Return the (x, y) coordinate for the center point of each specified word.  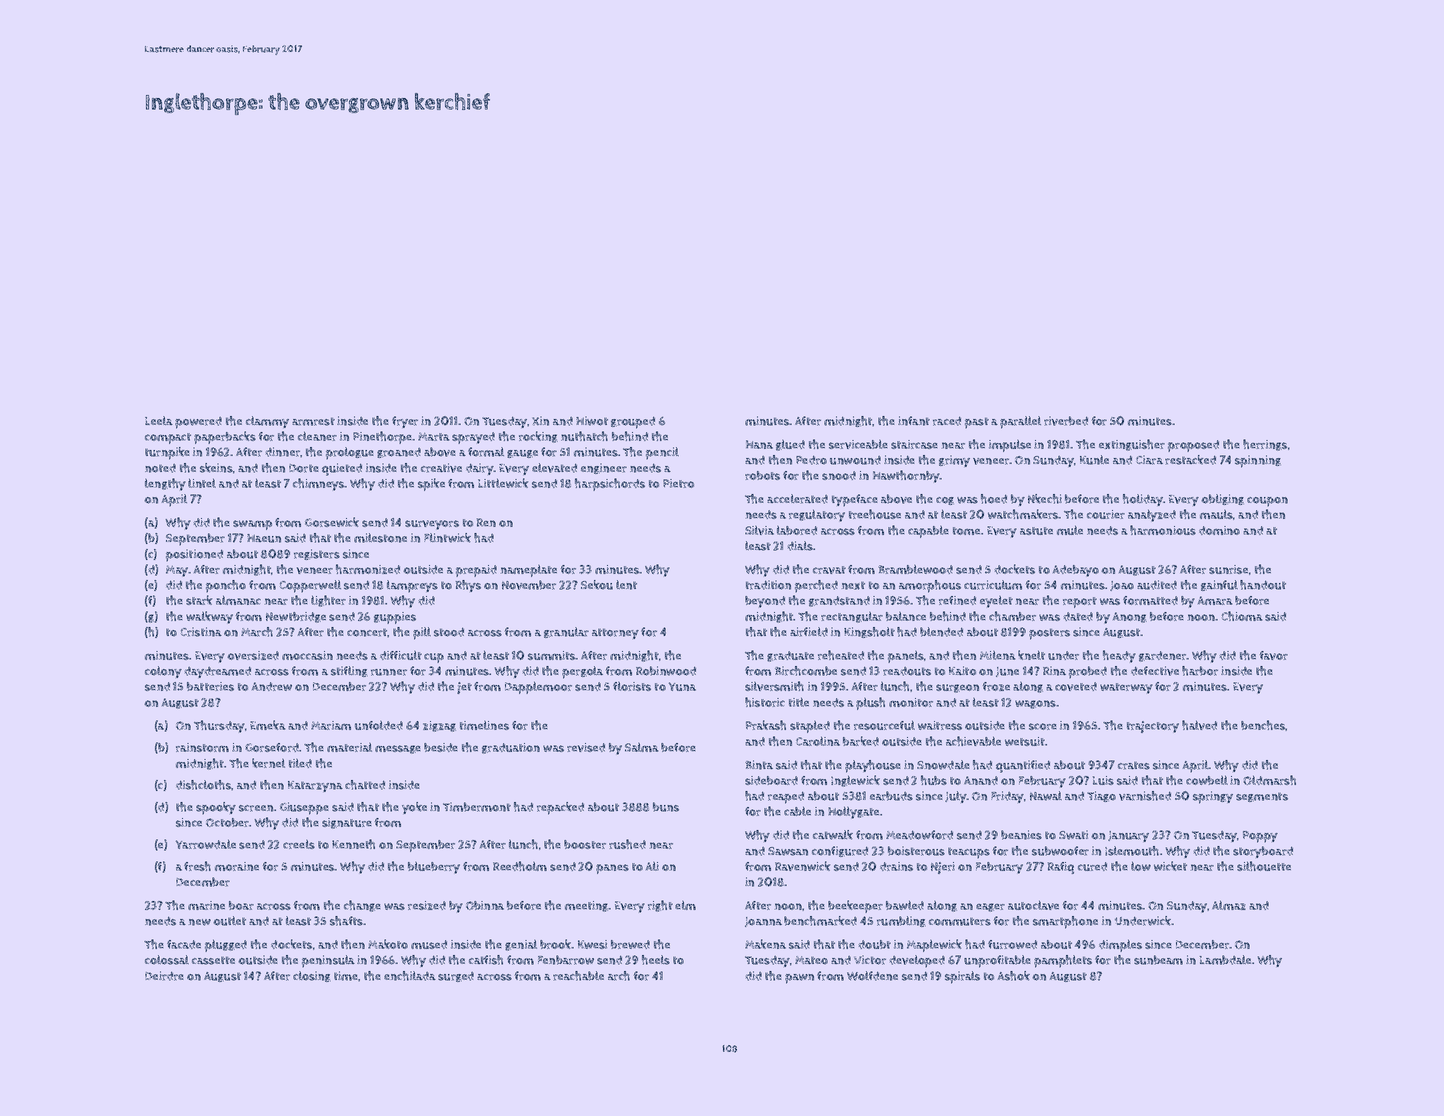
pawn (799, 979)
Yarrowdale (206, 844)
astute (1036, 531)
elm (685, 905)
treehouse (875, 514)
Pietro (678, 483)
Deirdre (164, 976)
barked (861, 741)
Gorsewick (332, 522)
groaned (399, 453)
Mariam (331, 725)
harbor (1200, 671)
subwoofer (1060, 851)
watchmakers (1023, 514)
